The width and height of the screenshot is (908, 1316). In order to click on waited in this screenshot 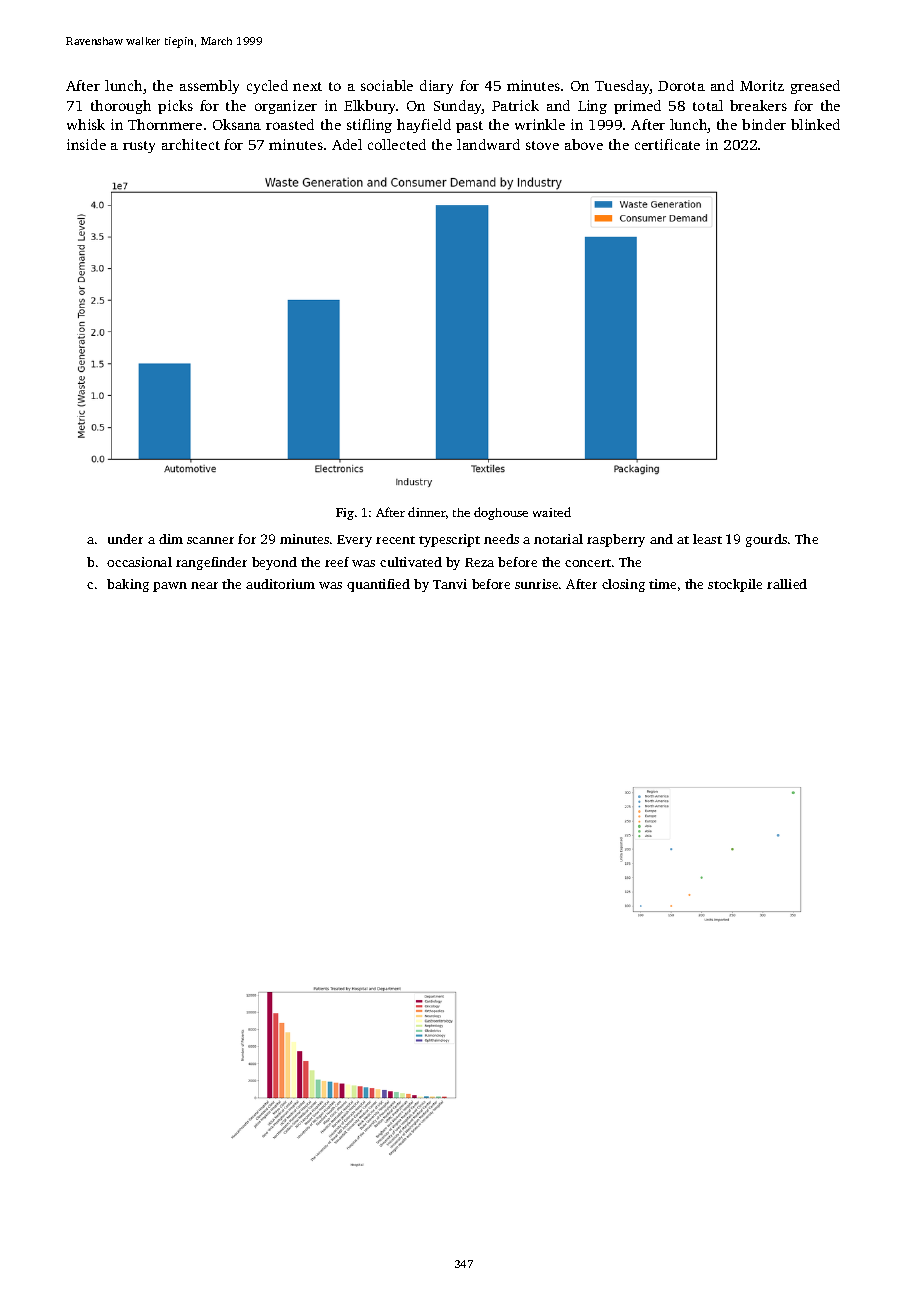, I will do `click(552, 512)`.
